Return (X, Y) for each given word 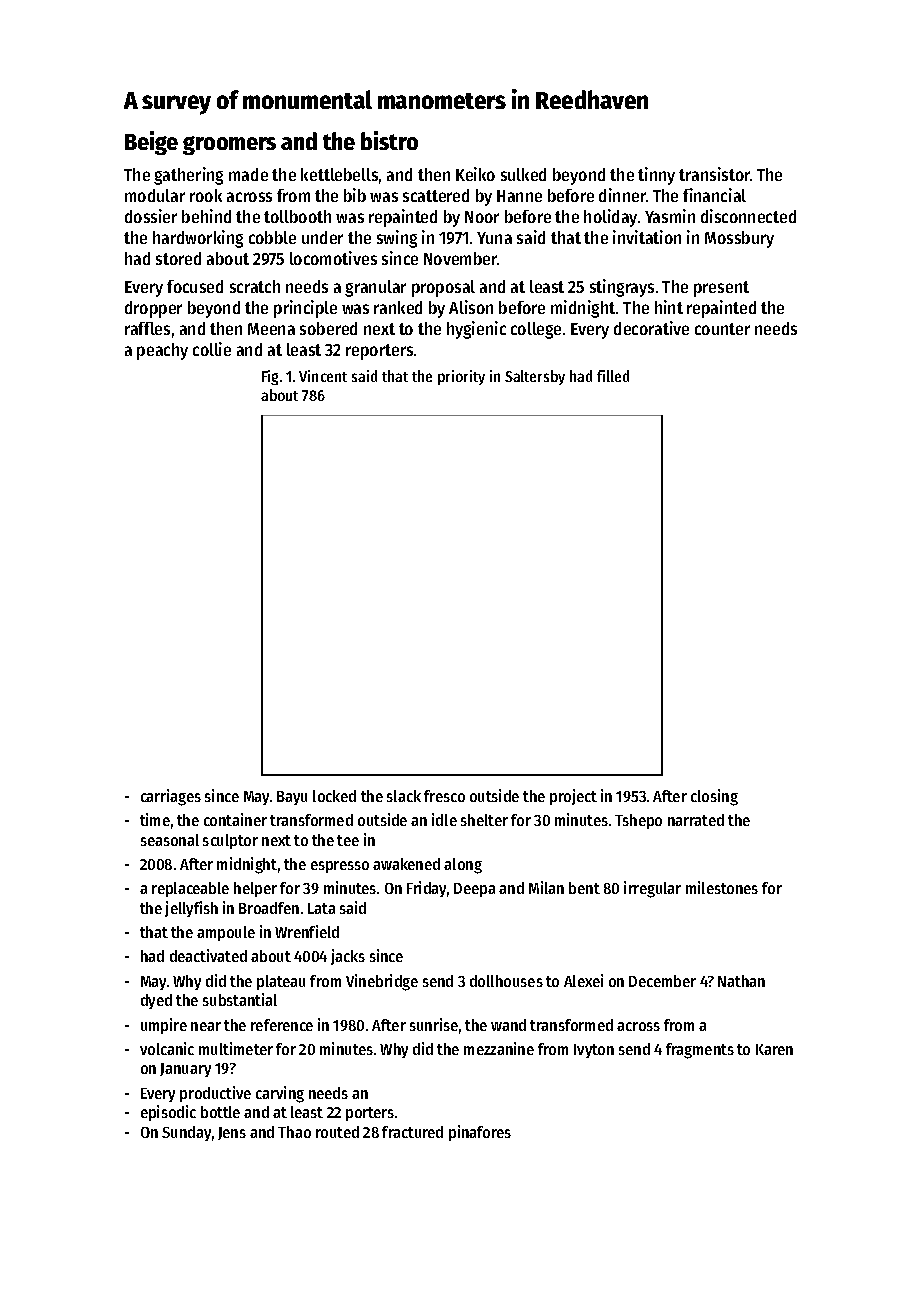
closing (714, 797)
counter (722, 329)
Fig (270, 377)
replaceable (190, 889)
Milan (546, 887)
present (721, 289)
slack (404, 796)
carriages (171, 797)
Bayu (292, 798)
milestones (722, 887)
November (461, 258)
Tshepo (638, 821)
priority (461, 377)
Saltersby (535, 377)
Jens (232, 1133)
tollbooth (297, 216)
